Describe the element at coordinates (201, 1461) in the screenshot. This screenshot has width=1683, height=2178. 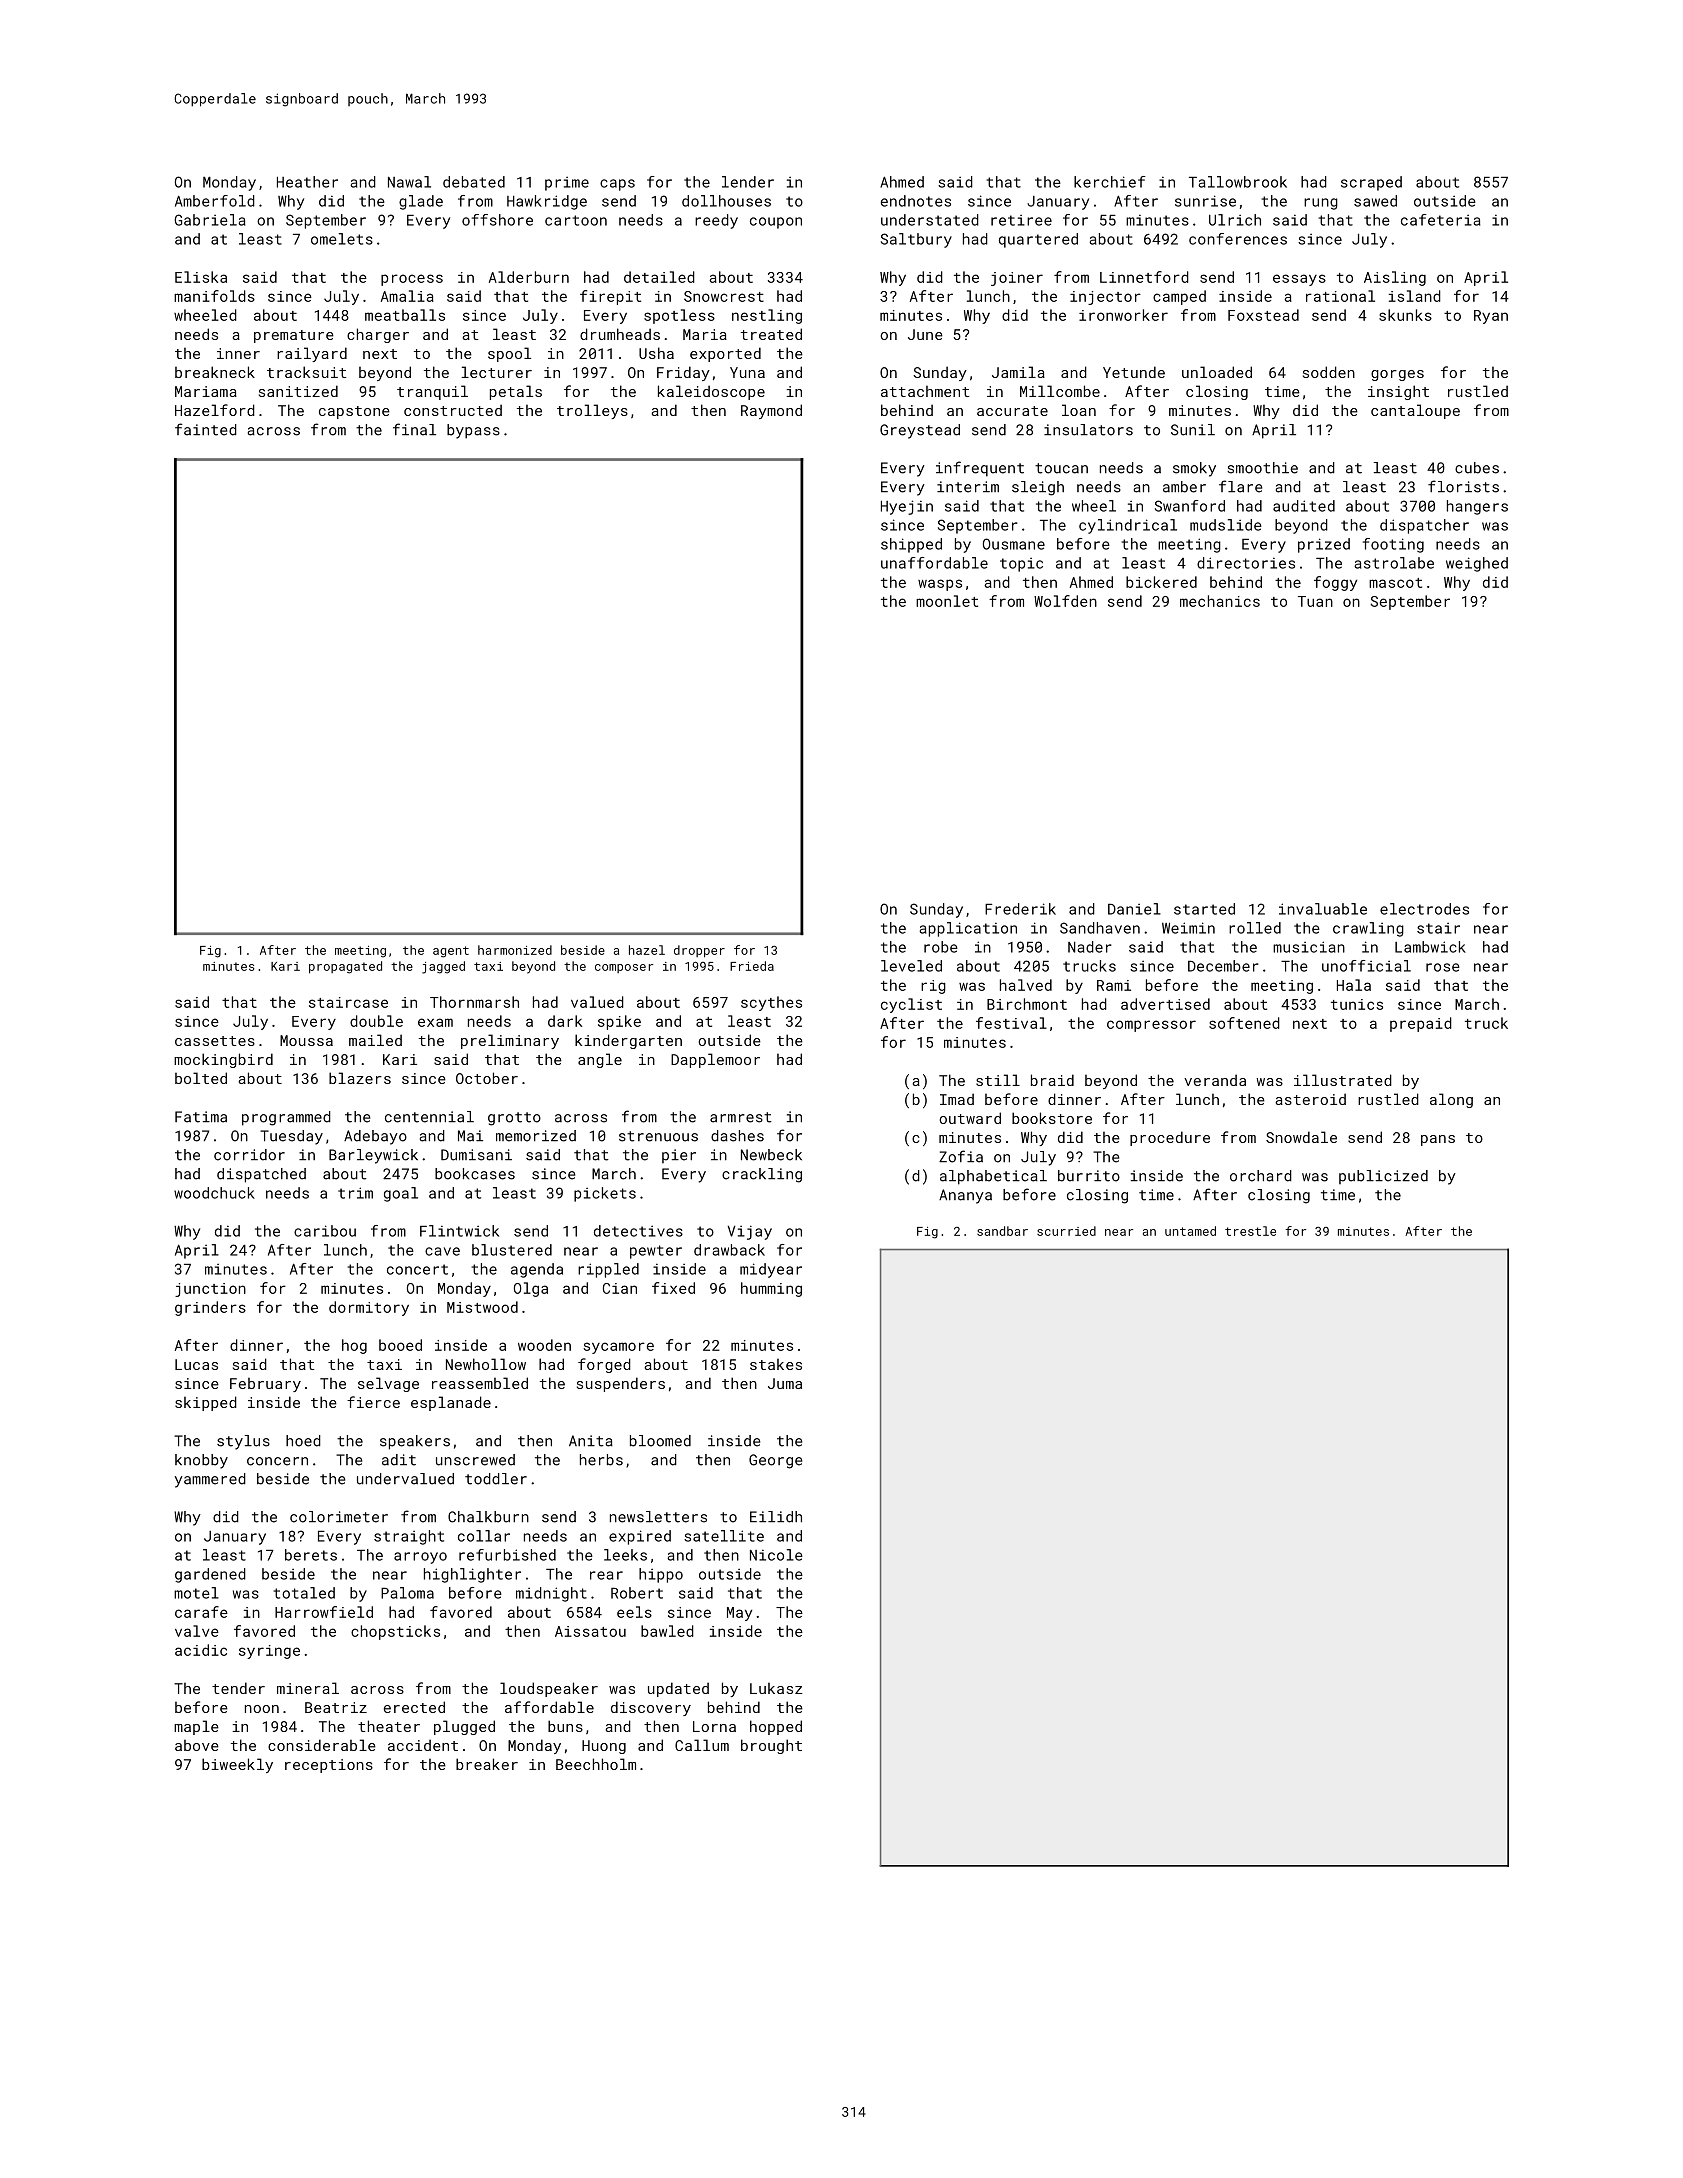
I see `knobby` at that location.
